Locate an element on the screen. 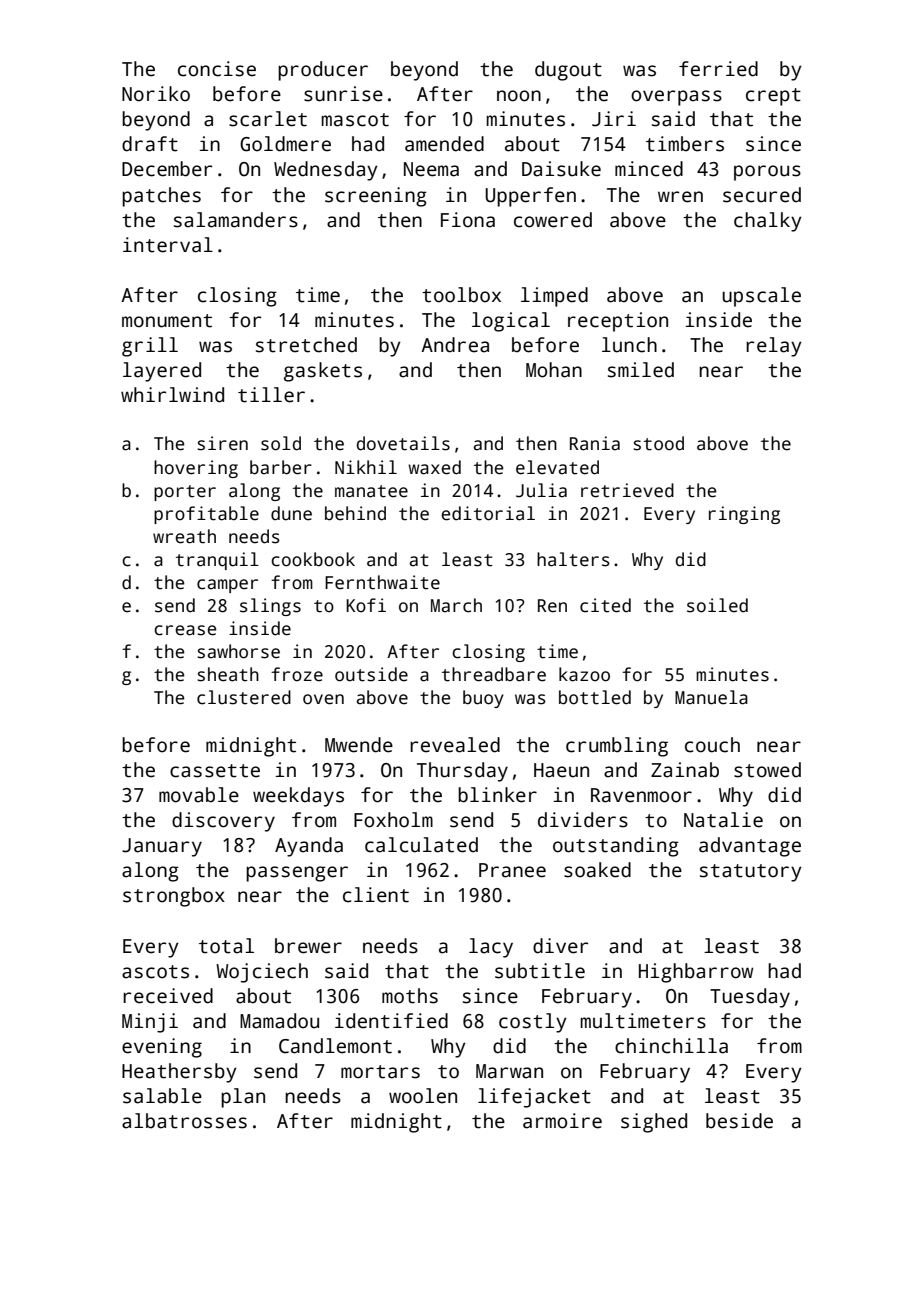  stowed is located at coordinates (767, 770).
